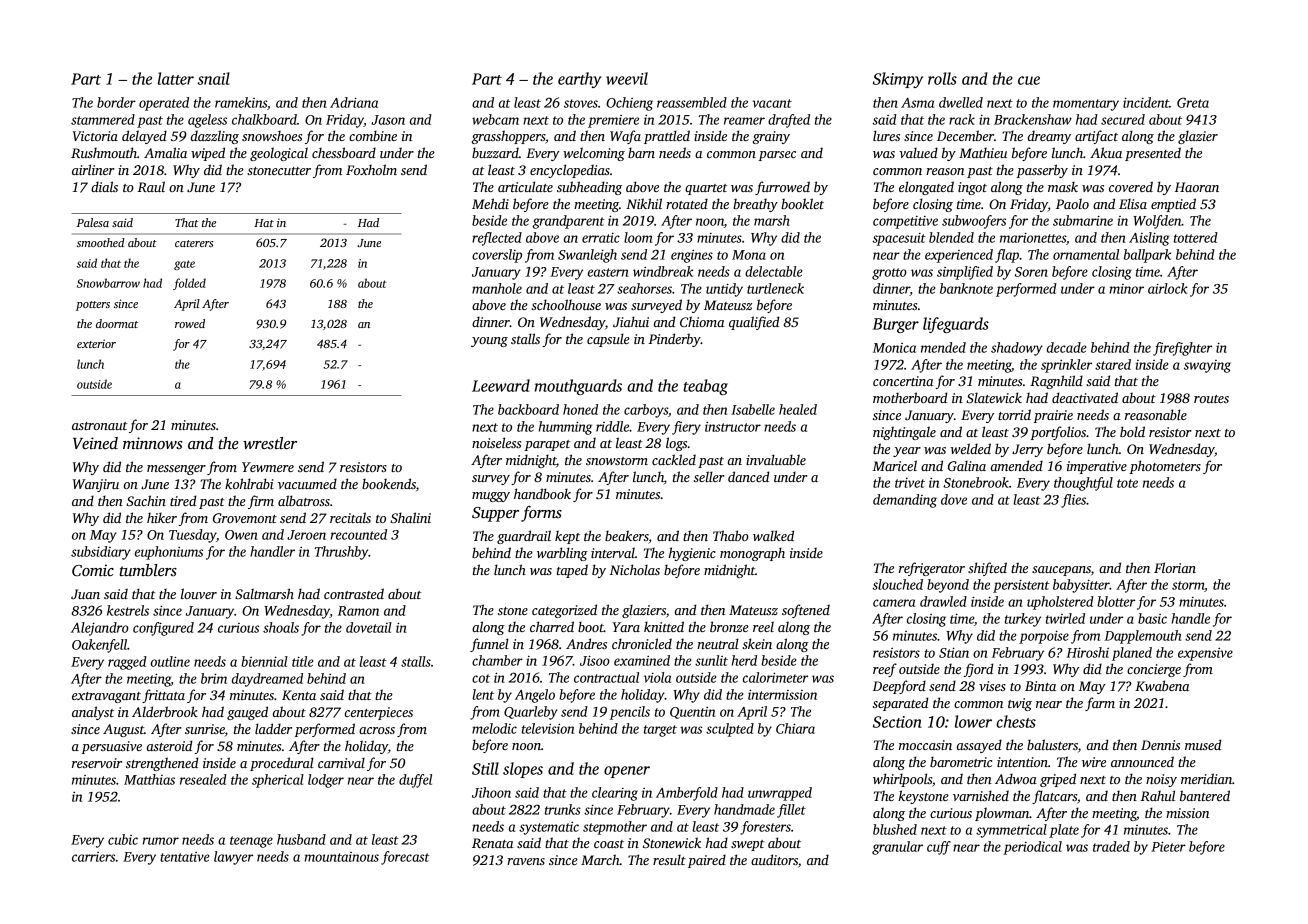 The height and width of the screenshot is (924, 1308). What do you see at coordinates (795, 728) in the screenshot?
I see `Chiara` at bounding box center [795, 728].
